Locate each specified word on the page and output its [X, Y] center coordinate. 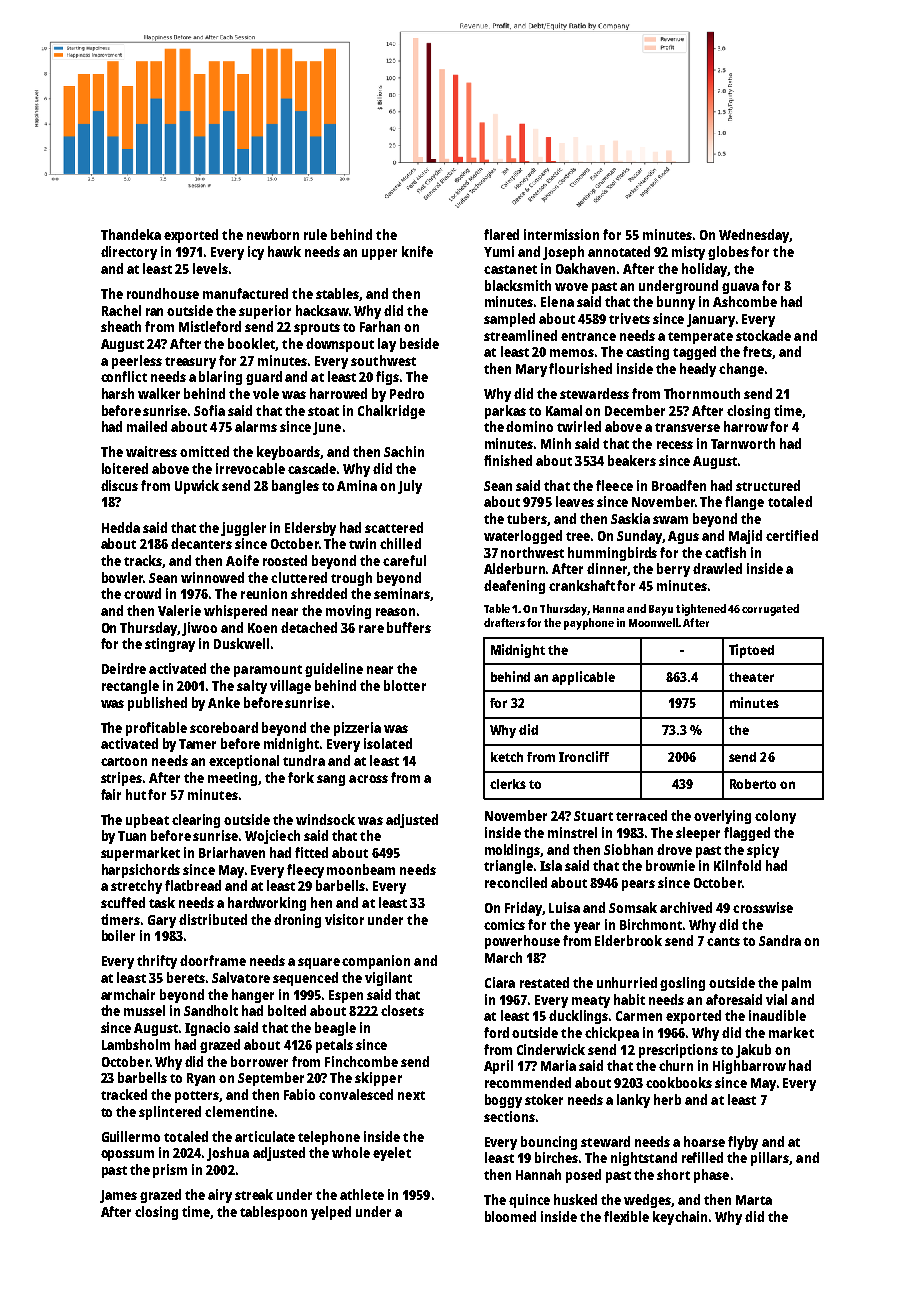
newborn [273, 234]
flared [501, 234]
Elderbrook [628, 940]
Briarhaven [232, 852]
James [118, 1196]
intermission [561, 234]
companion [376, 962]
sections [509, 1116]
